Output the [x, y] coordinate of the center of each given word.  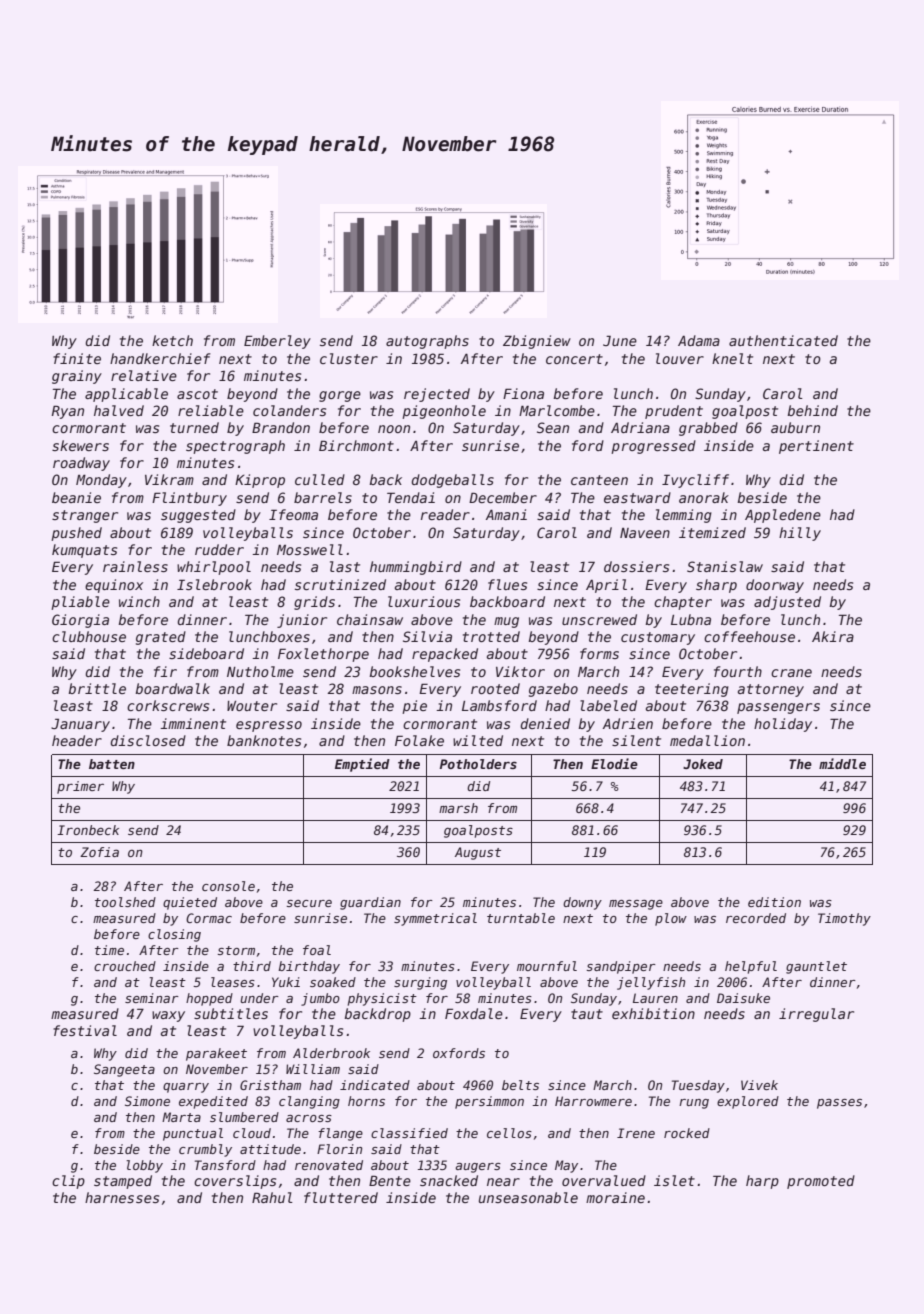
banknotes [264, 740]
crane [791, 673]
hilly [800, 534]
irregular [816, 1015]
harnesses [122, 1197]
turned [194, 427]
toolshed [125, 902]
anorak [704, 497]
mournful [547, 966]
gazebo [553, 690]
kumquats [84, 551]
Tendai [411, 497]
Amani [506, 514]
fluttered [341, 1197]
